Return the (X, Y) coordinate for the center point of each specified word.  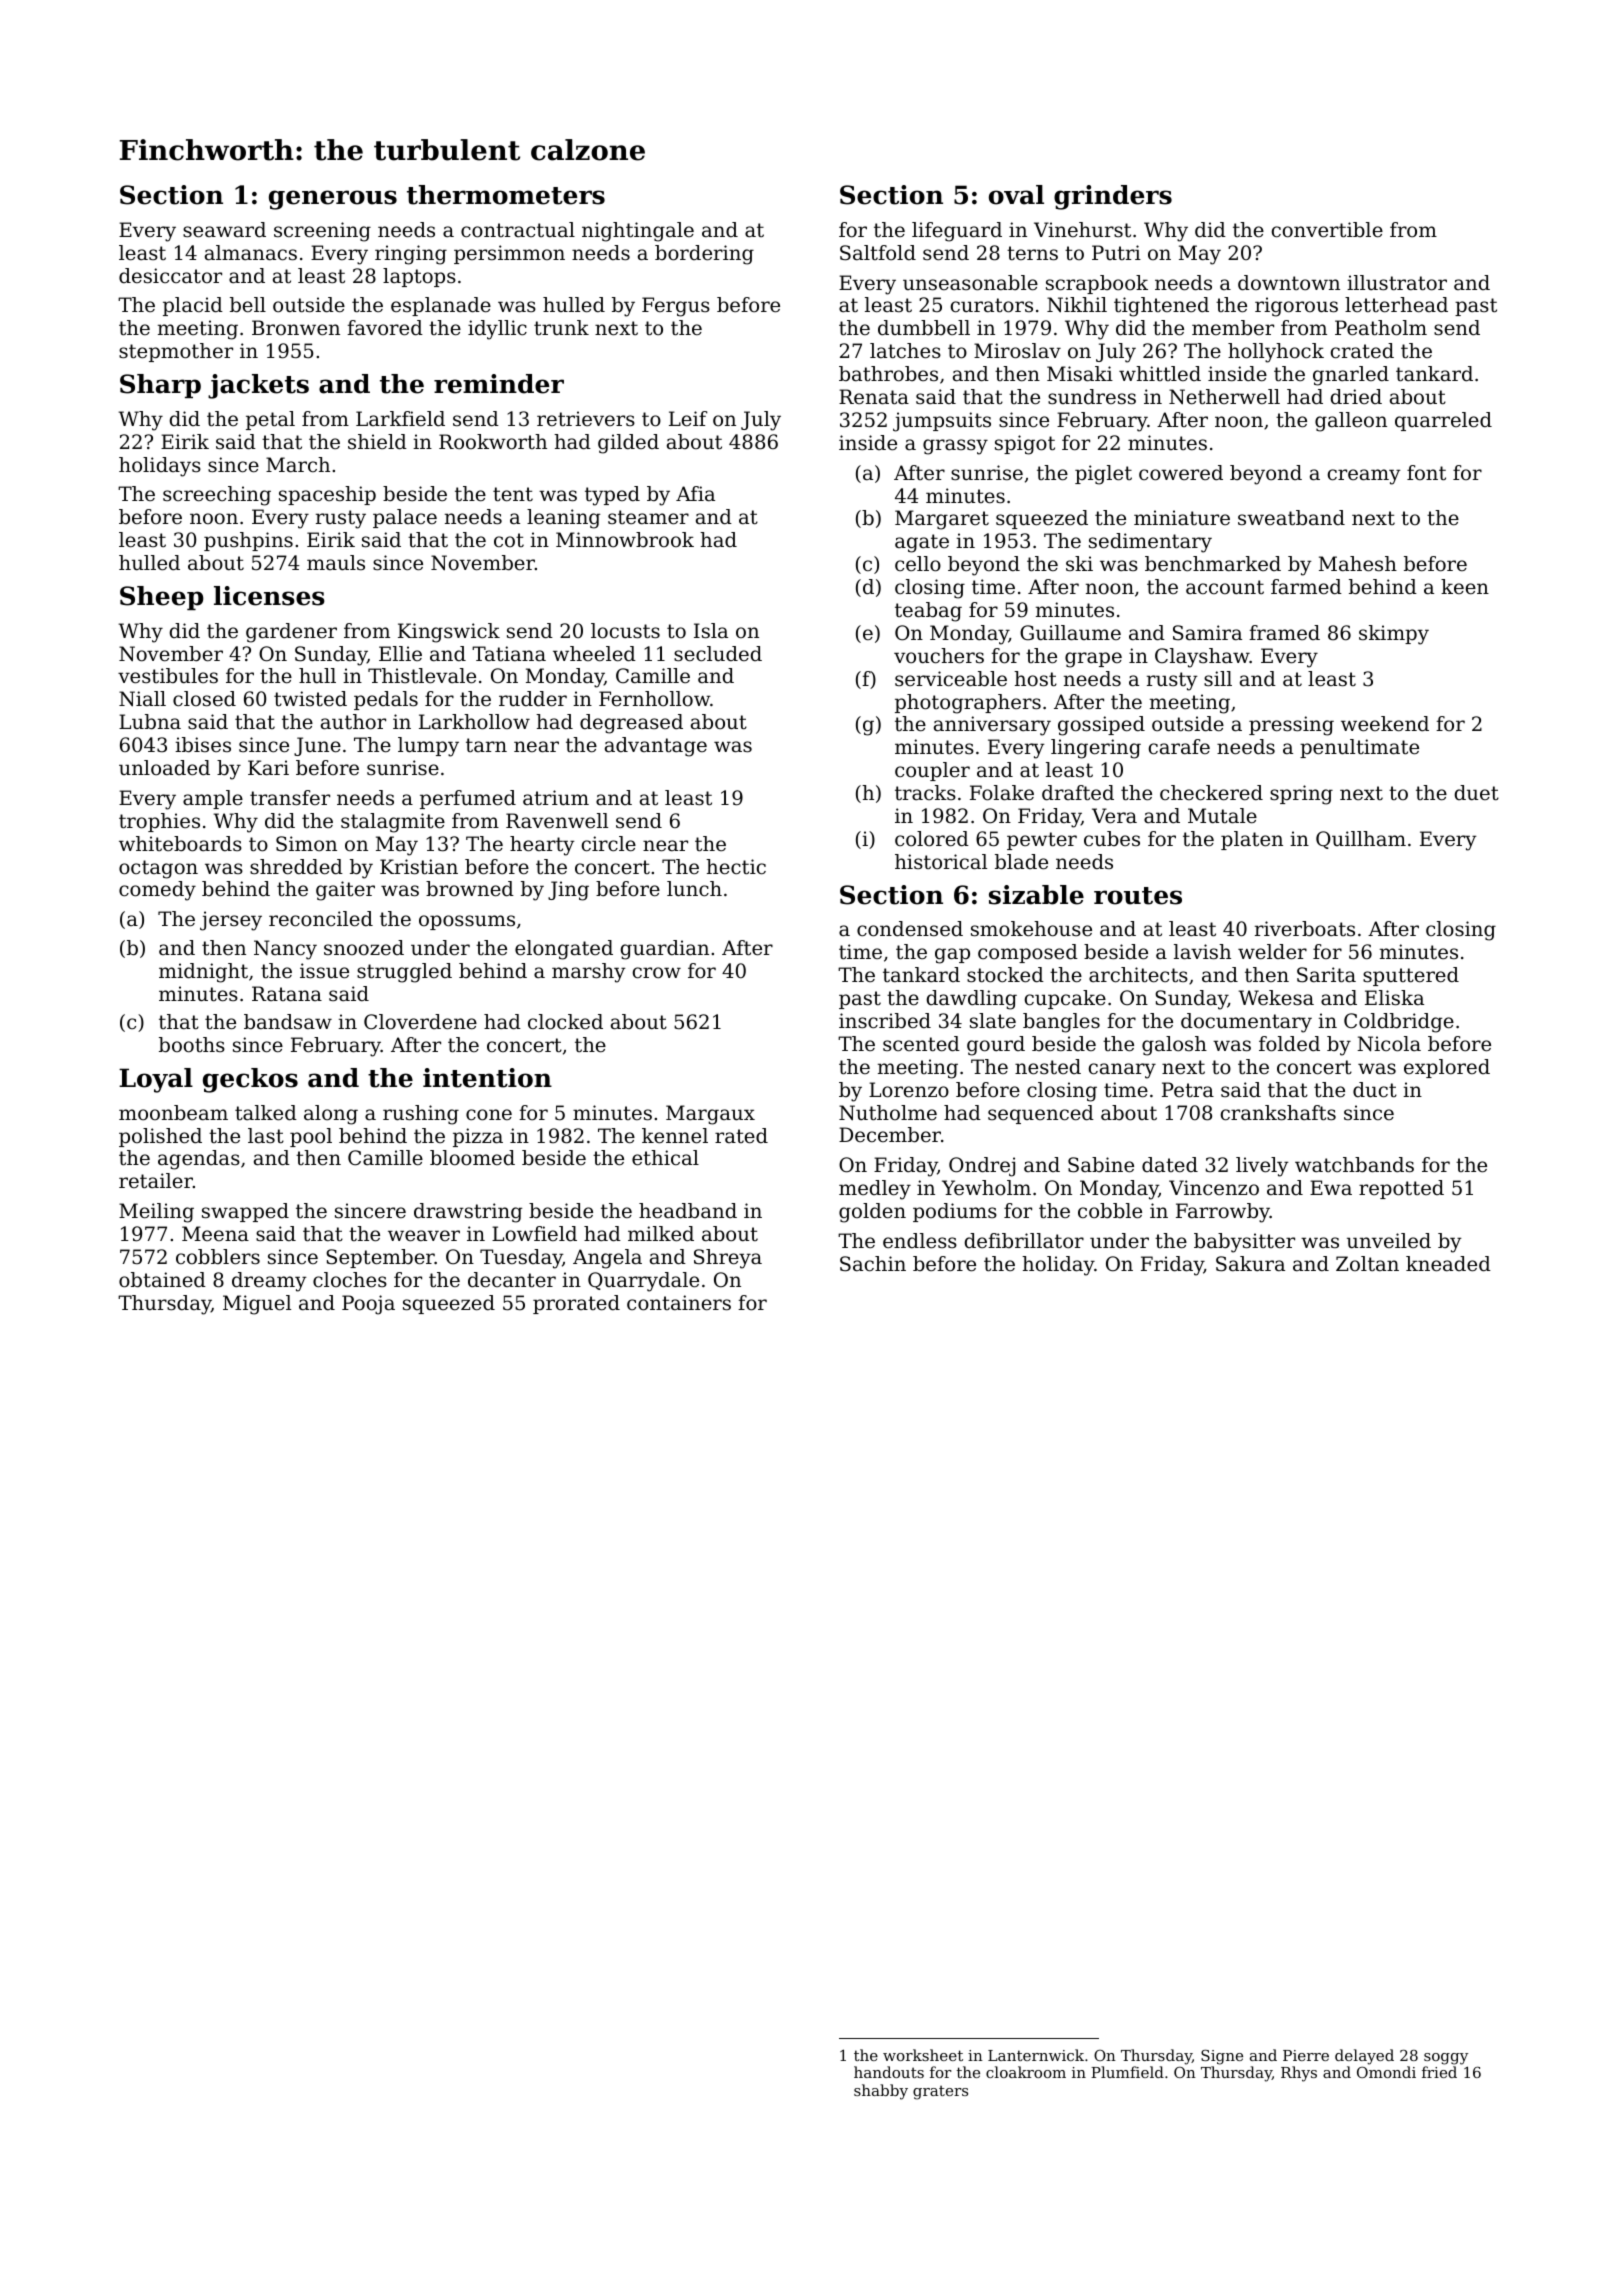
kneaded (1448, 1264)
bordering (704, 255)
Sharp (160, 386)
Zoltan (1367, 1263)
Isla (711, 631)
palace (405, 518)
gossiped (1101, 726)
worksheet (923, 2055)
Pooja (368, 1305)
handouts (889, 2072)
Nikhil (1077, 305)
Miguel (257, 1305)
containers (679, 1303)
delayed (1364, 2057)
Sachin (873, 1264)
